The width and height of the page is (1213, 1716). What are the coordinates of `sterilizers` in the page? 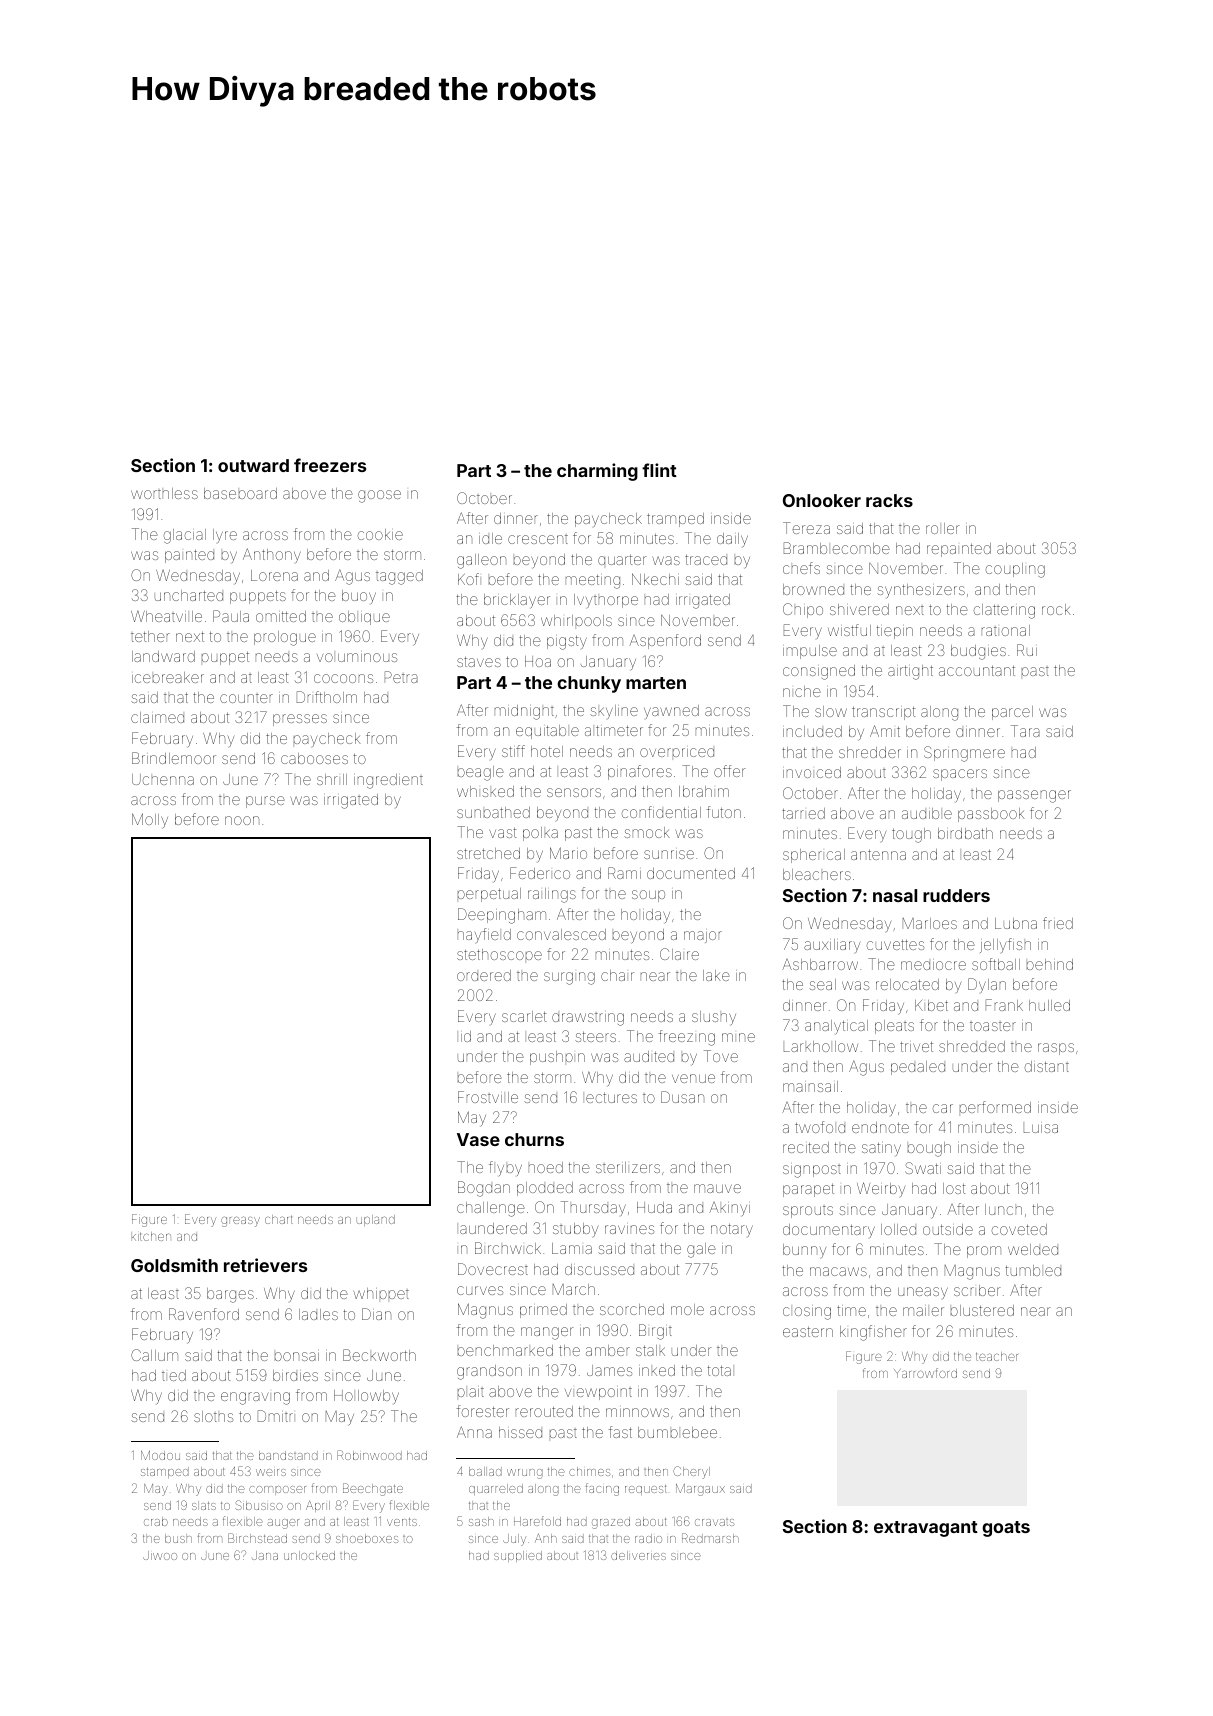 It's located at (628, 1167).
